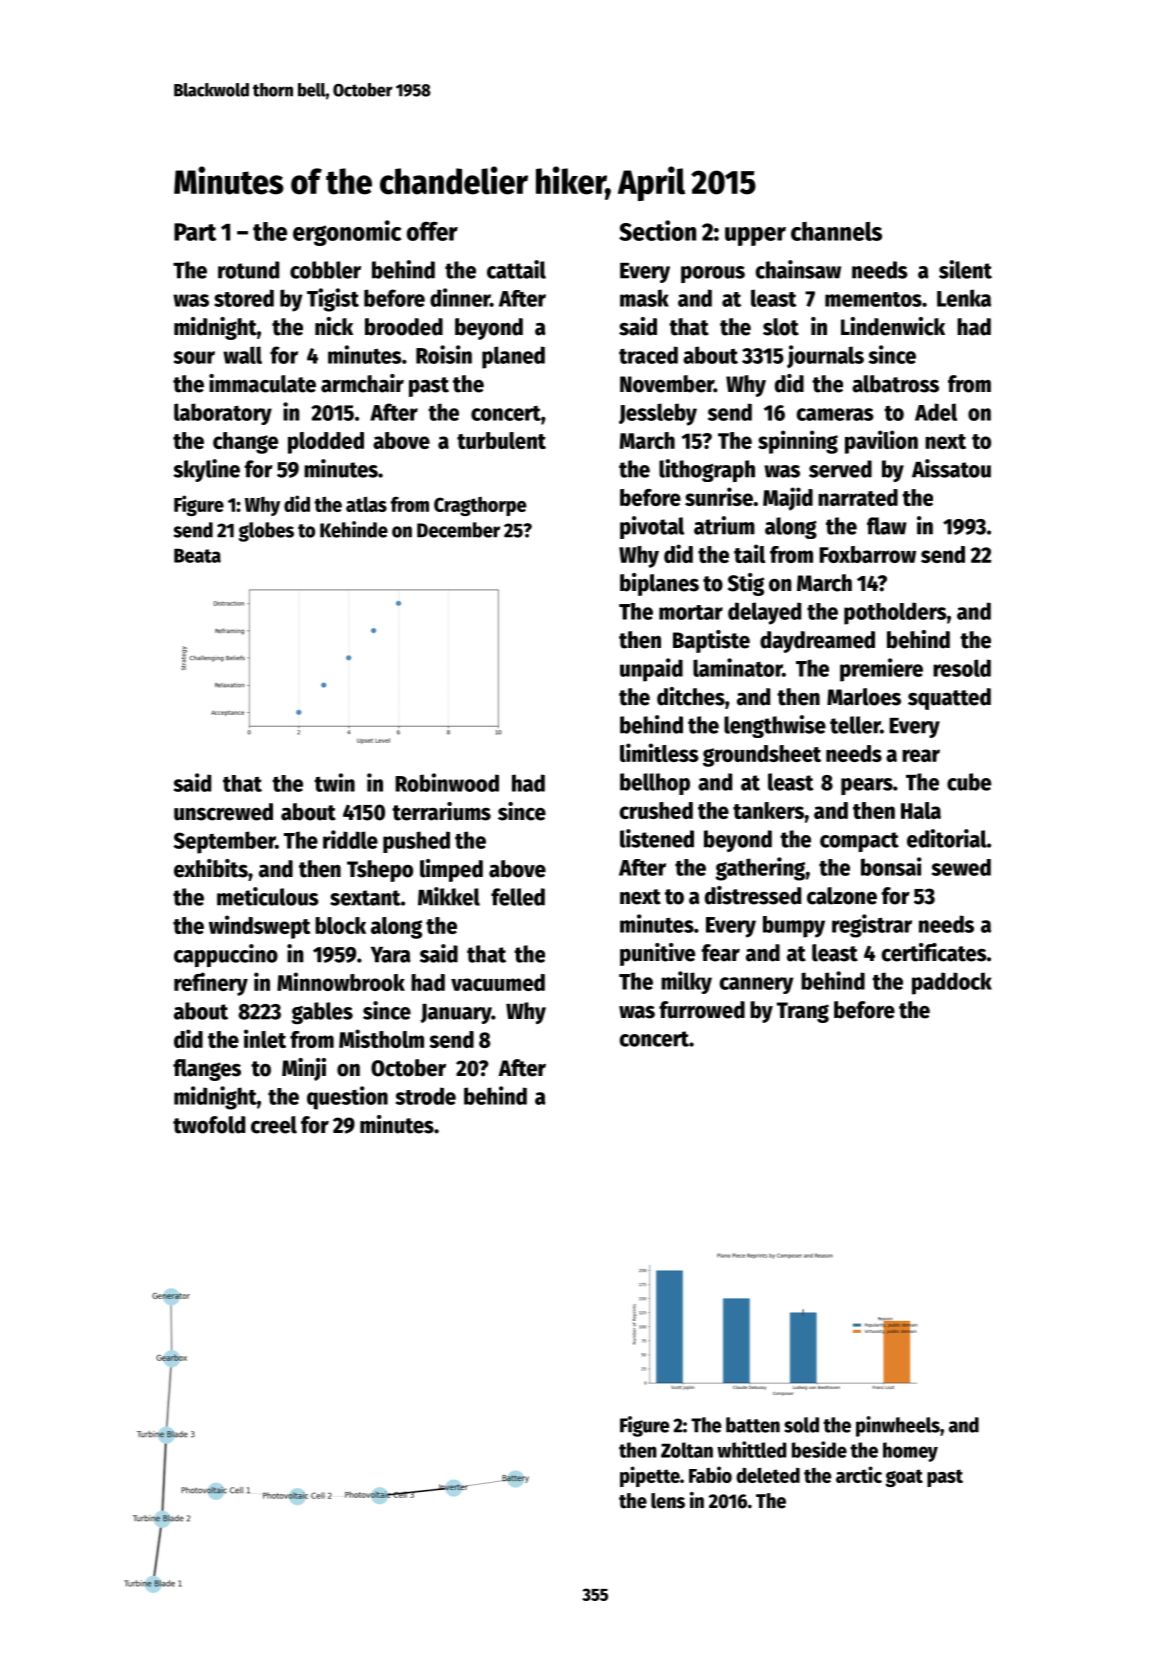 The width and height of the page is (1165, 1654). Describe the element at coordinates (498, 982) in the page. I see `vacuumed` at that location.
